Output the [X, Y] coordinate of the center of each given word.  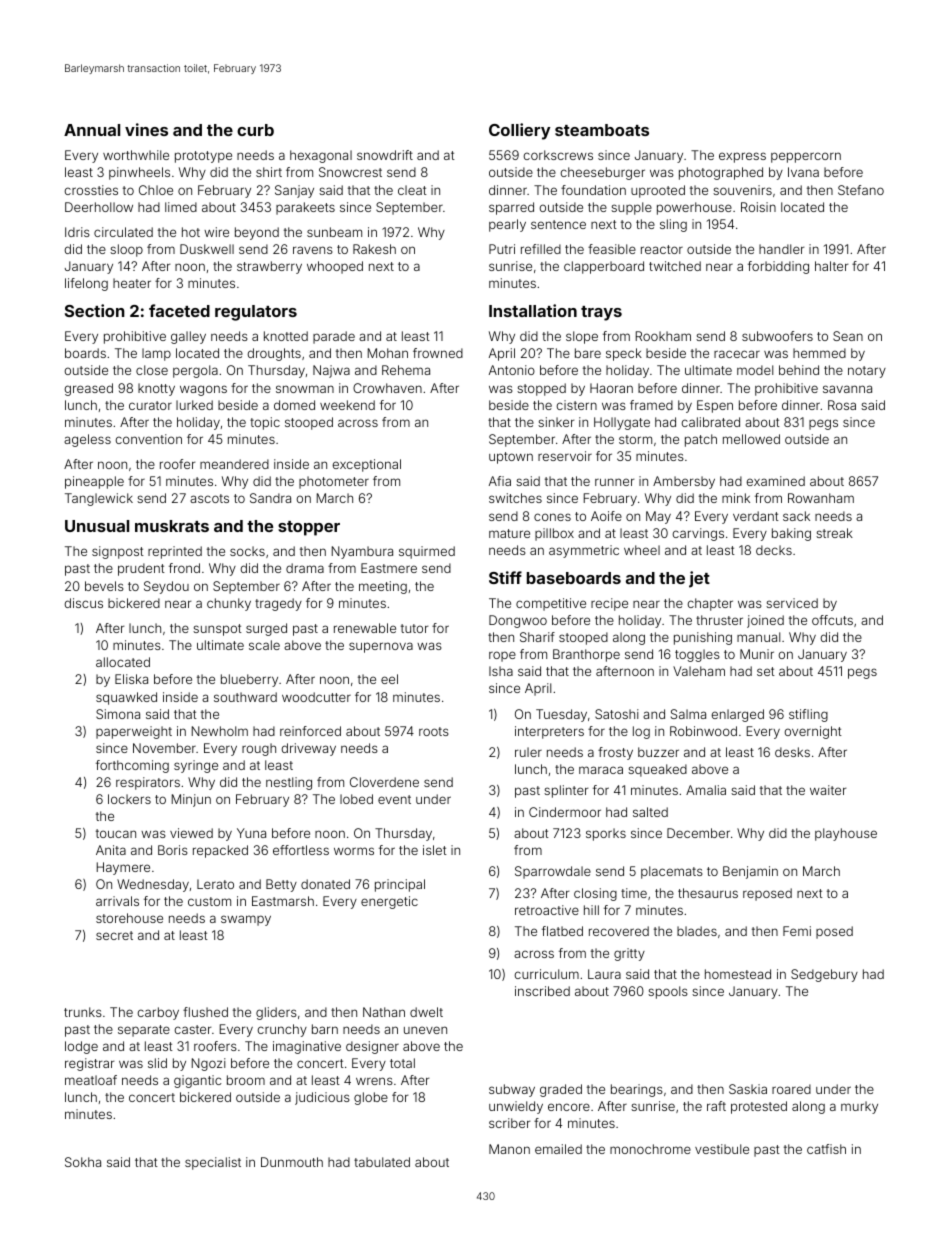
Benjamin [750, 872]
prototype [203, 157]
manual [758, 637]
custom [209, 901]
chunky [229, 604]
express [742, 157]
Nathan [384, 1012]
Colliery [519, 131]
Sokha [83, 1162]
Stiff [505, 577]
